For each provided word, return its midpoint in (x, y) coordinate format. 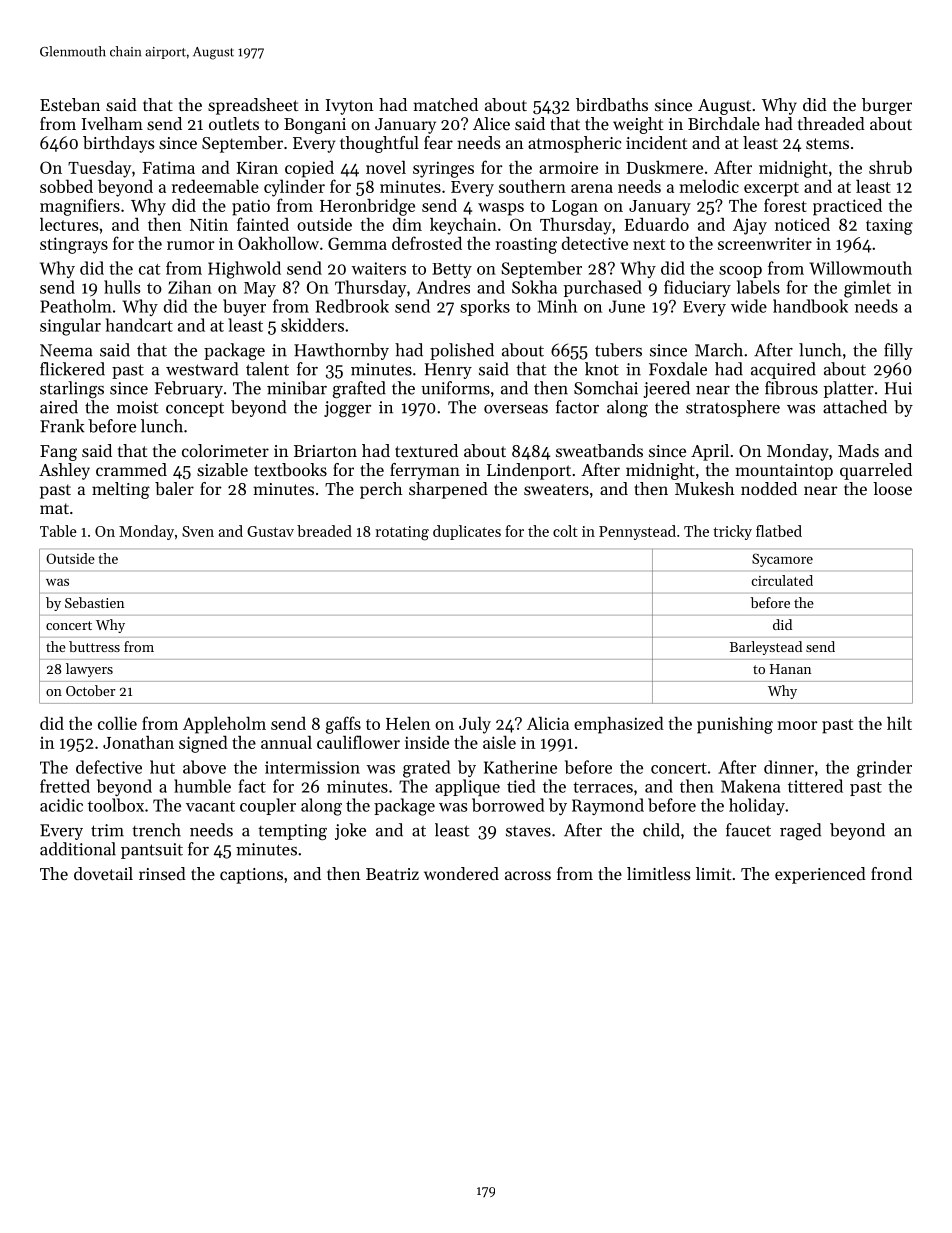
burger (887, 106)
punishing (735, 725)
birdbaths (612, 104)
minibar (297, 388)
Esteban (70, 104)
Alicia (548, 723)
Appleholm (224, 725)
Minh (557, 306)
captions (251, 876)
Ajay (750, 226)
